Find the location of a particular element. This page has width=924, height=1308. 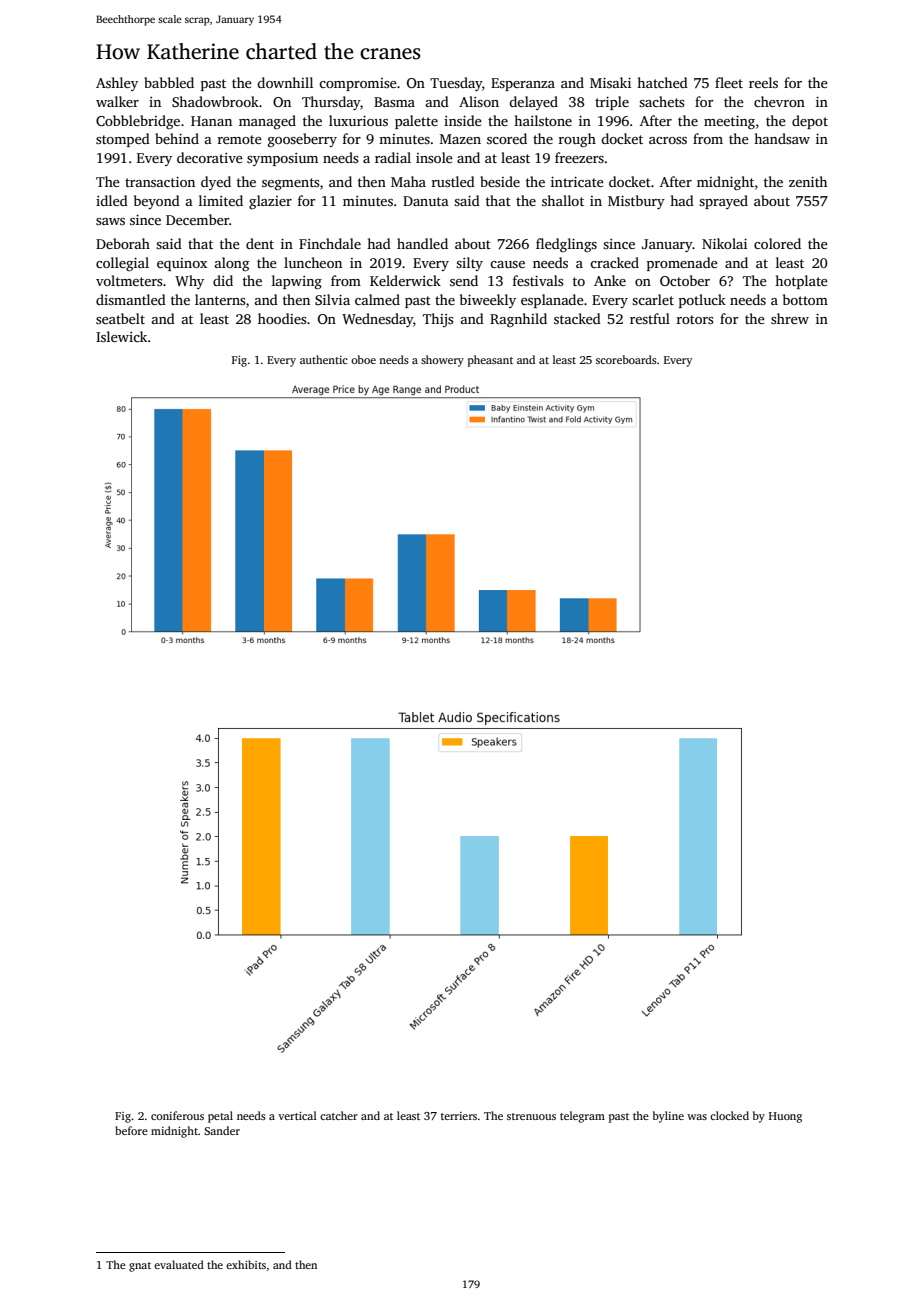

scoreboards is located at coordinates (626, 359).
